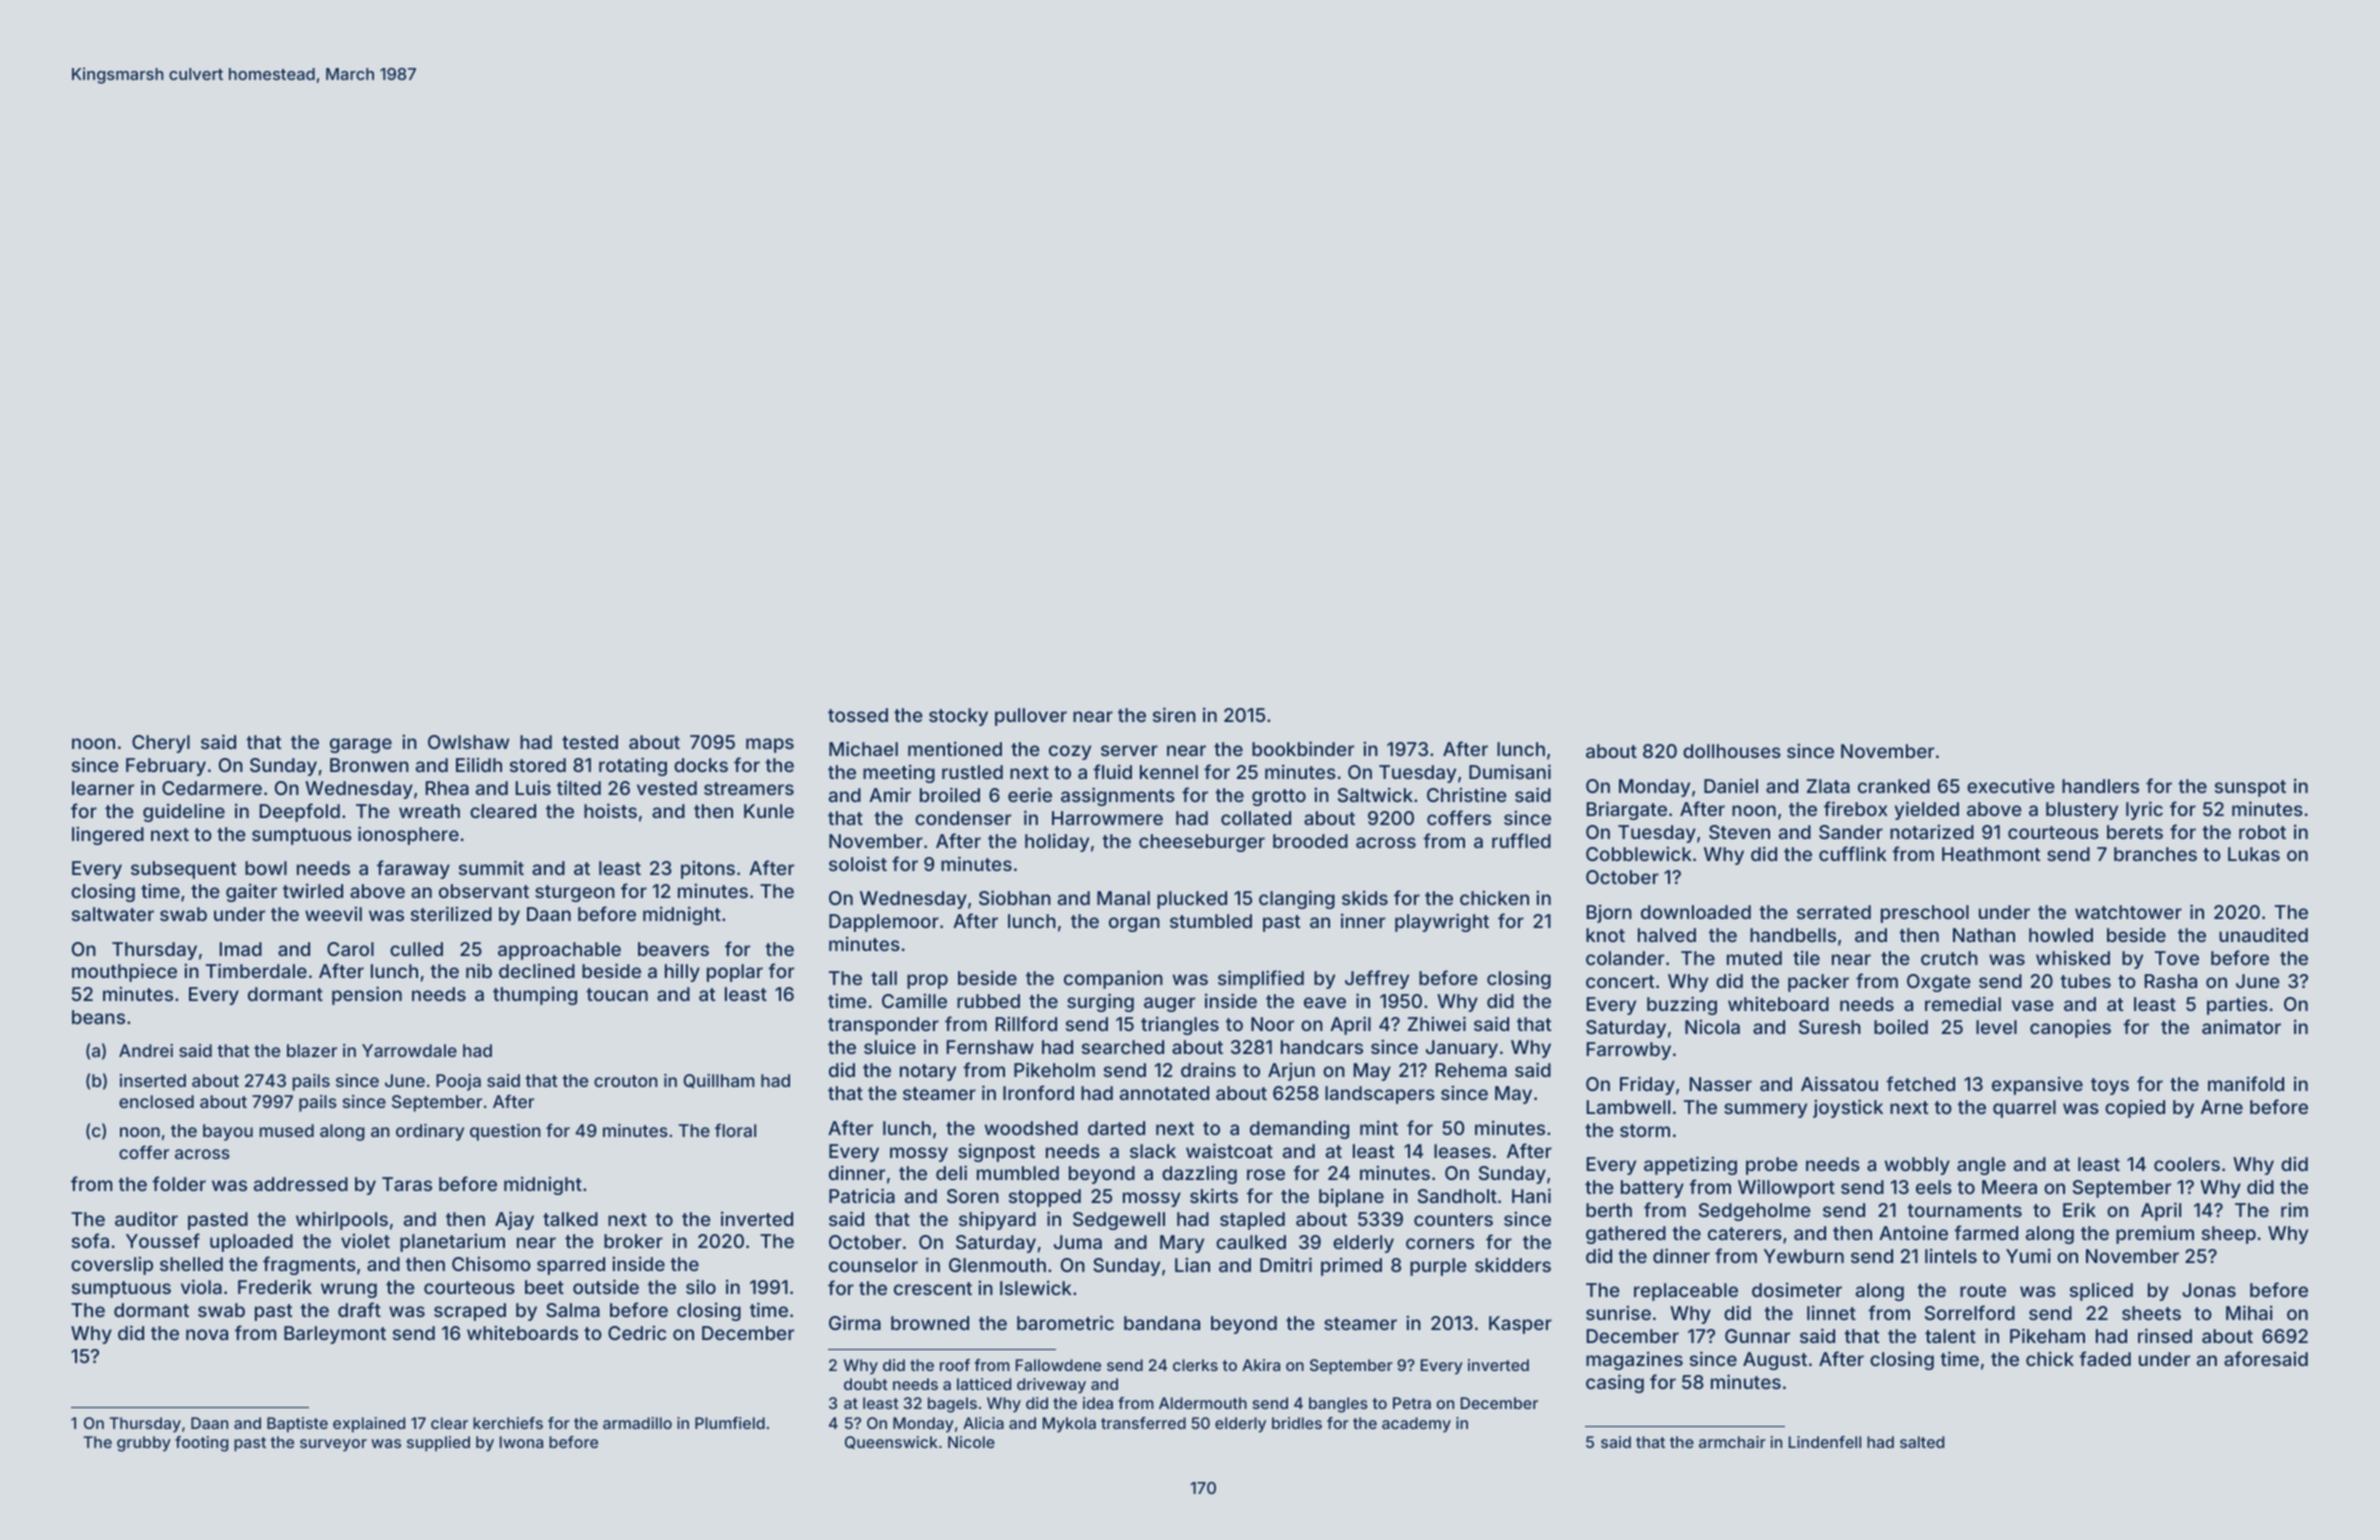 This document has width=2380, height=1540. What do you see at coordinates (1732, 751) in the document?
I see `dollhouses` at bounding box center [1732, 751].
